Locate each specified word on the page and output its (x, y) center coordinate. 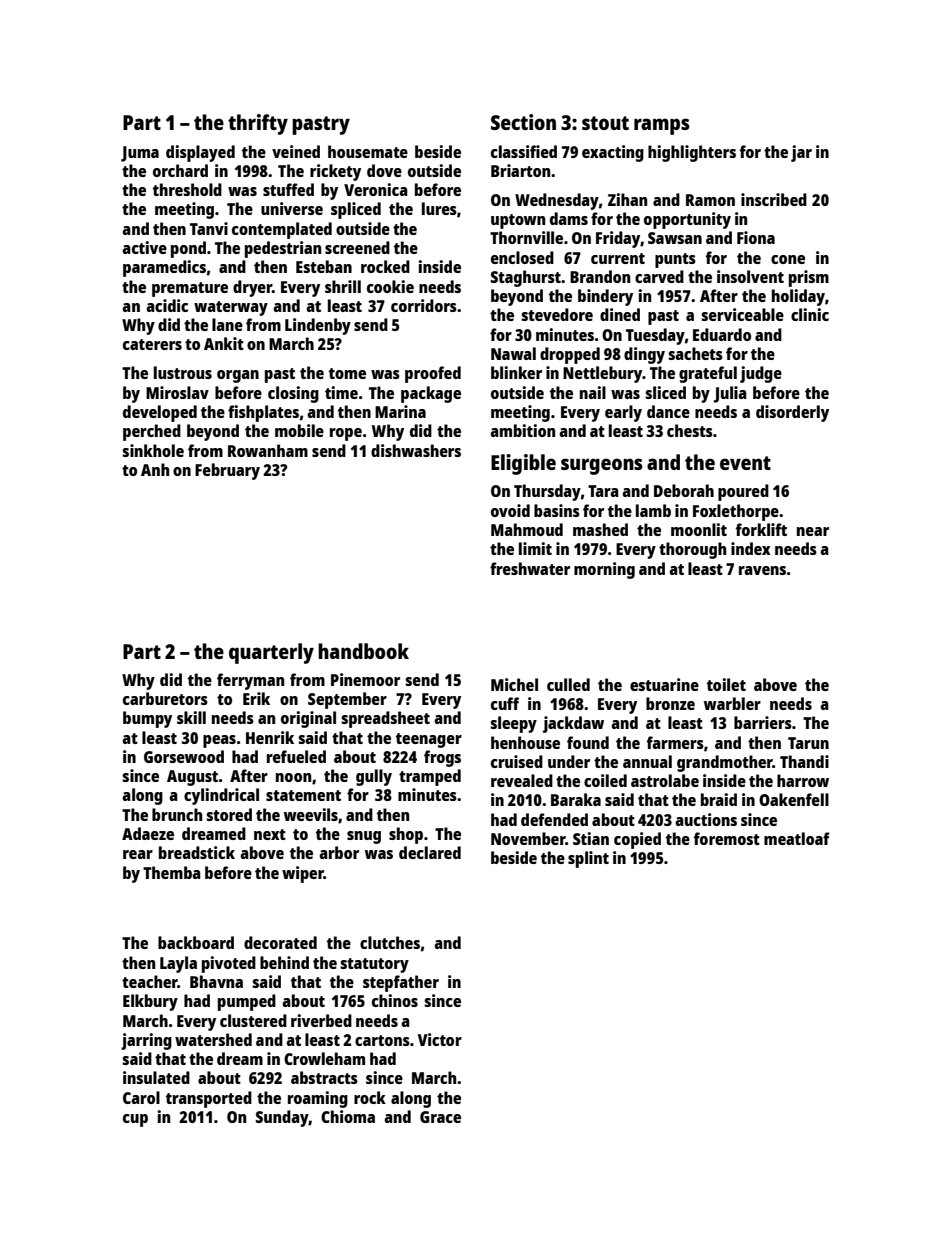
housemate (368, 151)
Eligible (523, 464)
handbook (363, 651)
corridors (424, 305)
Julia (730, 394)
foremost (727, 838)
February (227, 471)
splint (588, 859)
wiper (303, 874)
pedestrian (283, 249)
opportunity (687, 220)
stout (605, 123)
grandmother (725, 763)
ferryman (250, 681)
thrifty (258, 124)
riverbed (321, 1020)
